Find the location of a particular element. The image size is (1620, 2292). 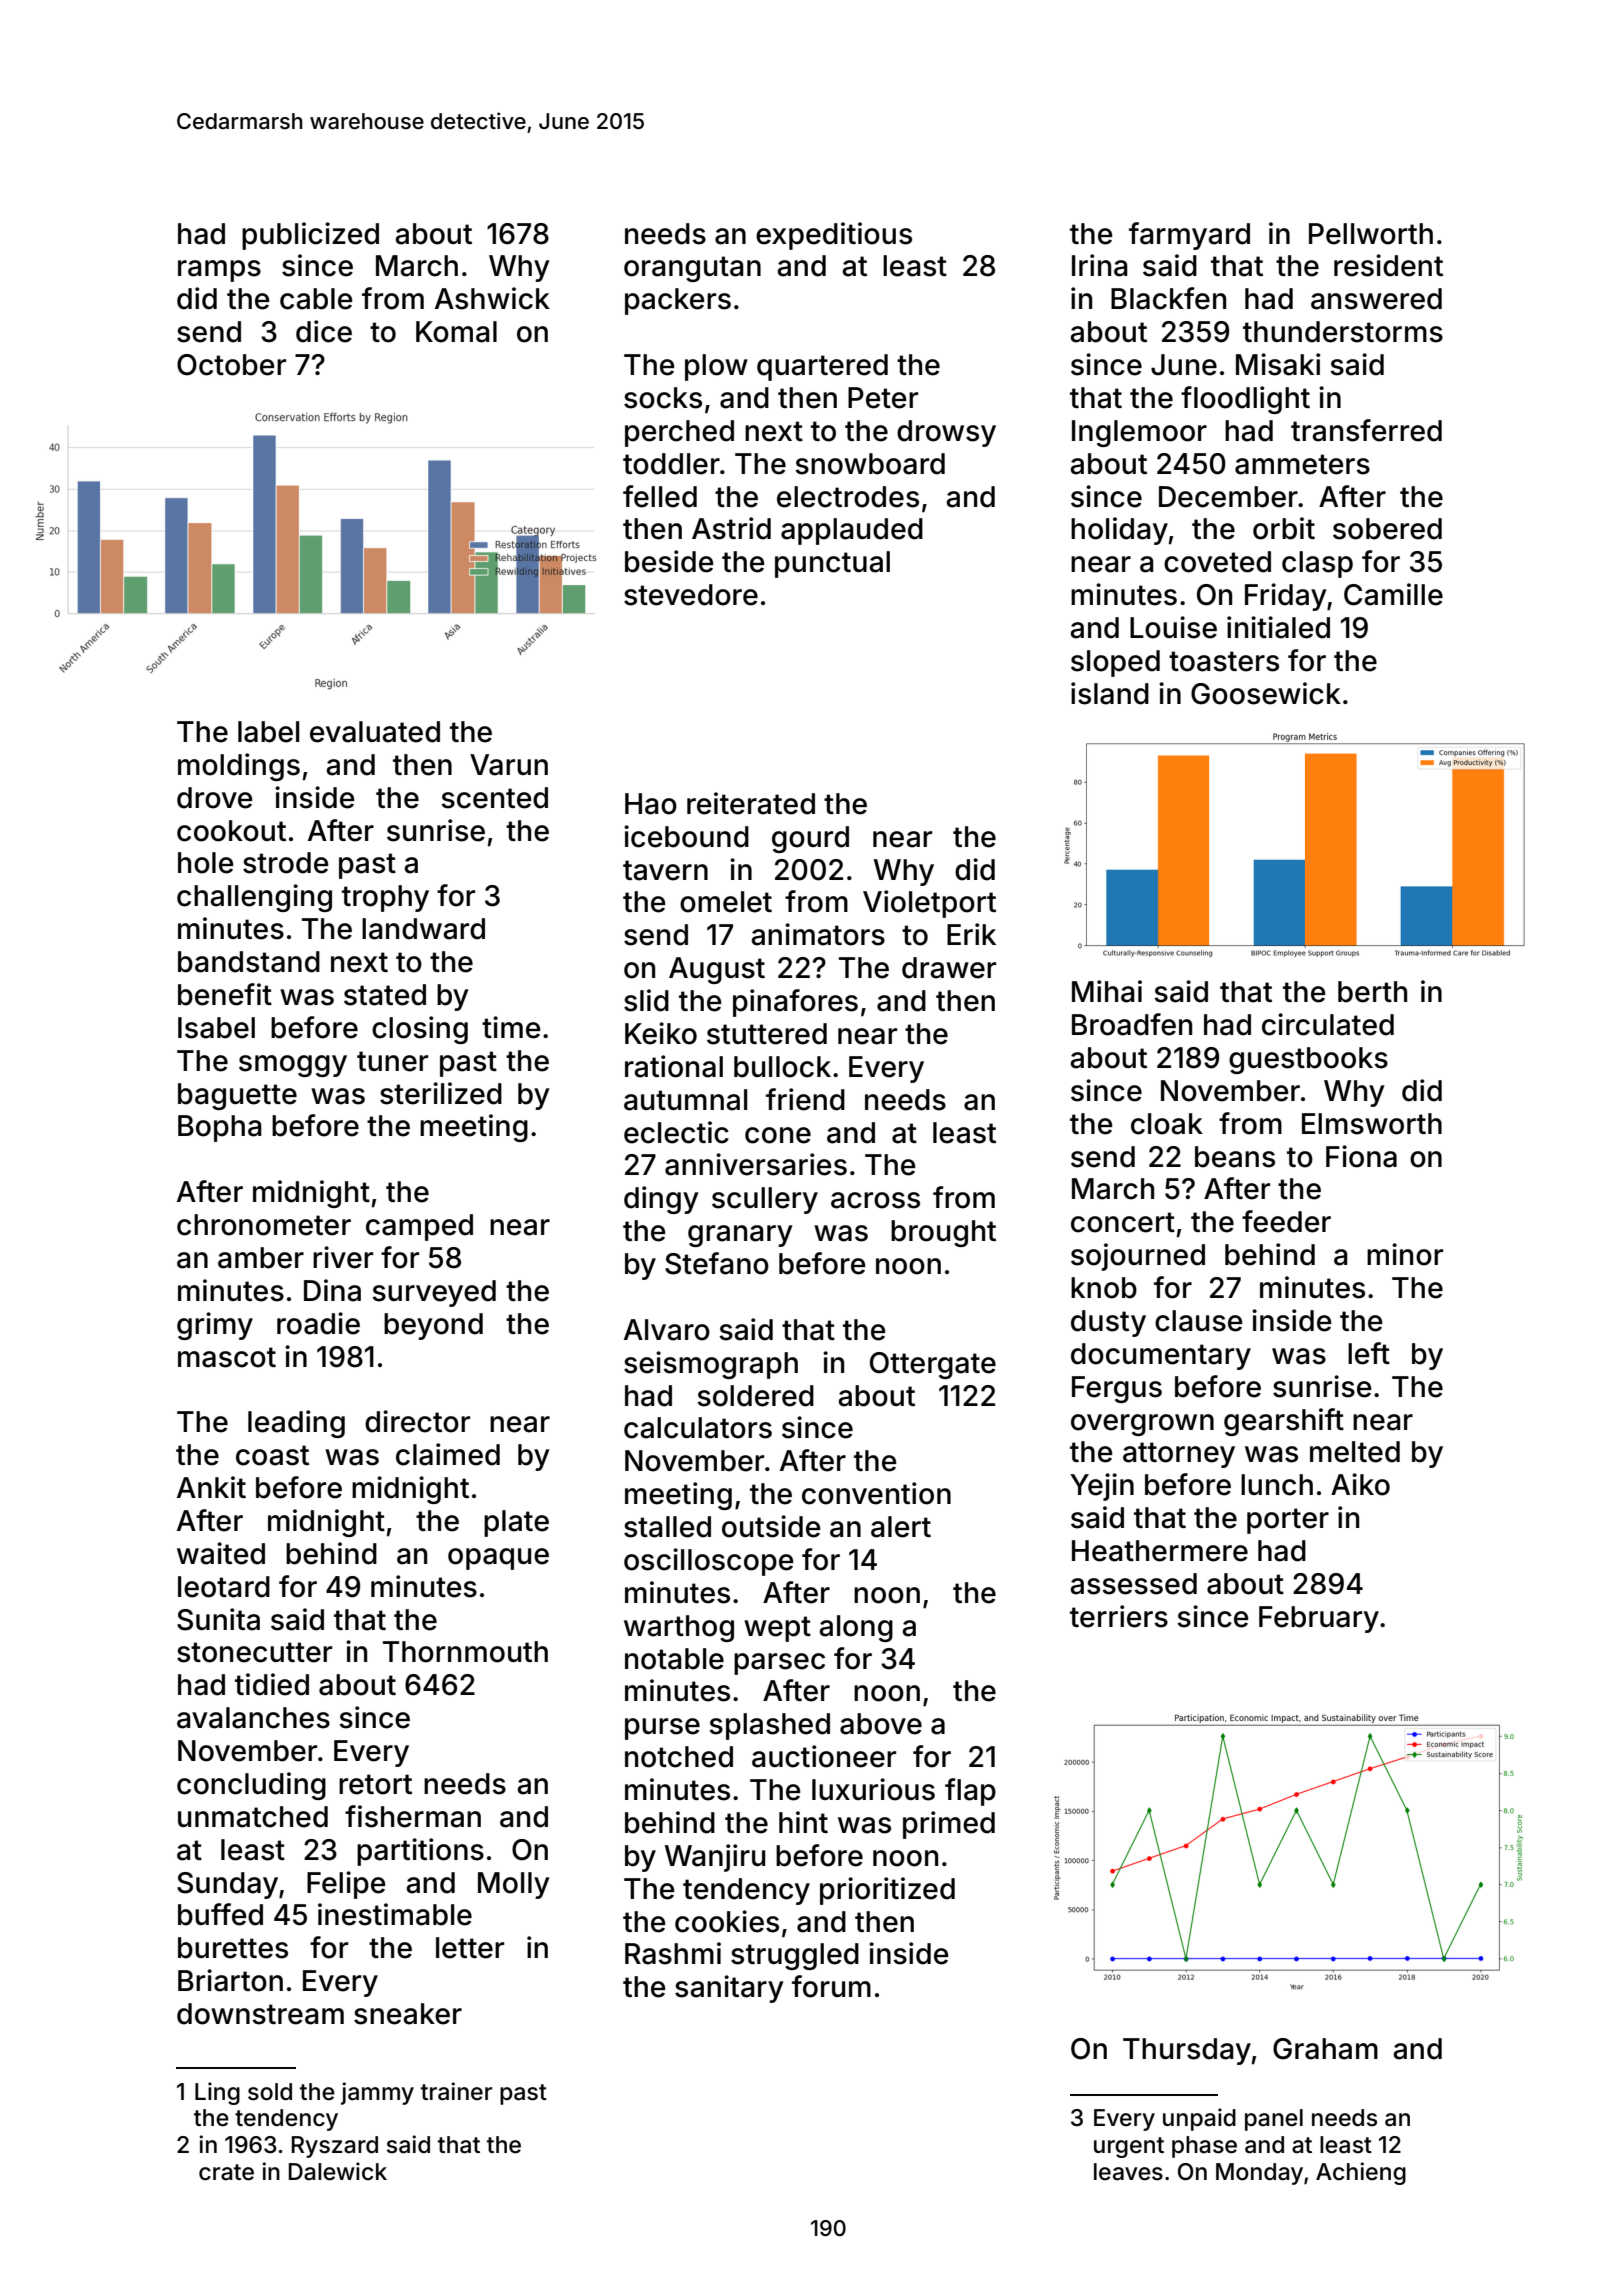

guestbooks is located at coordinates (1308, 1060).
